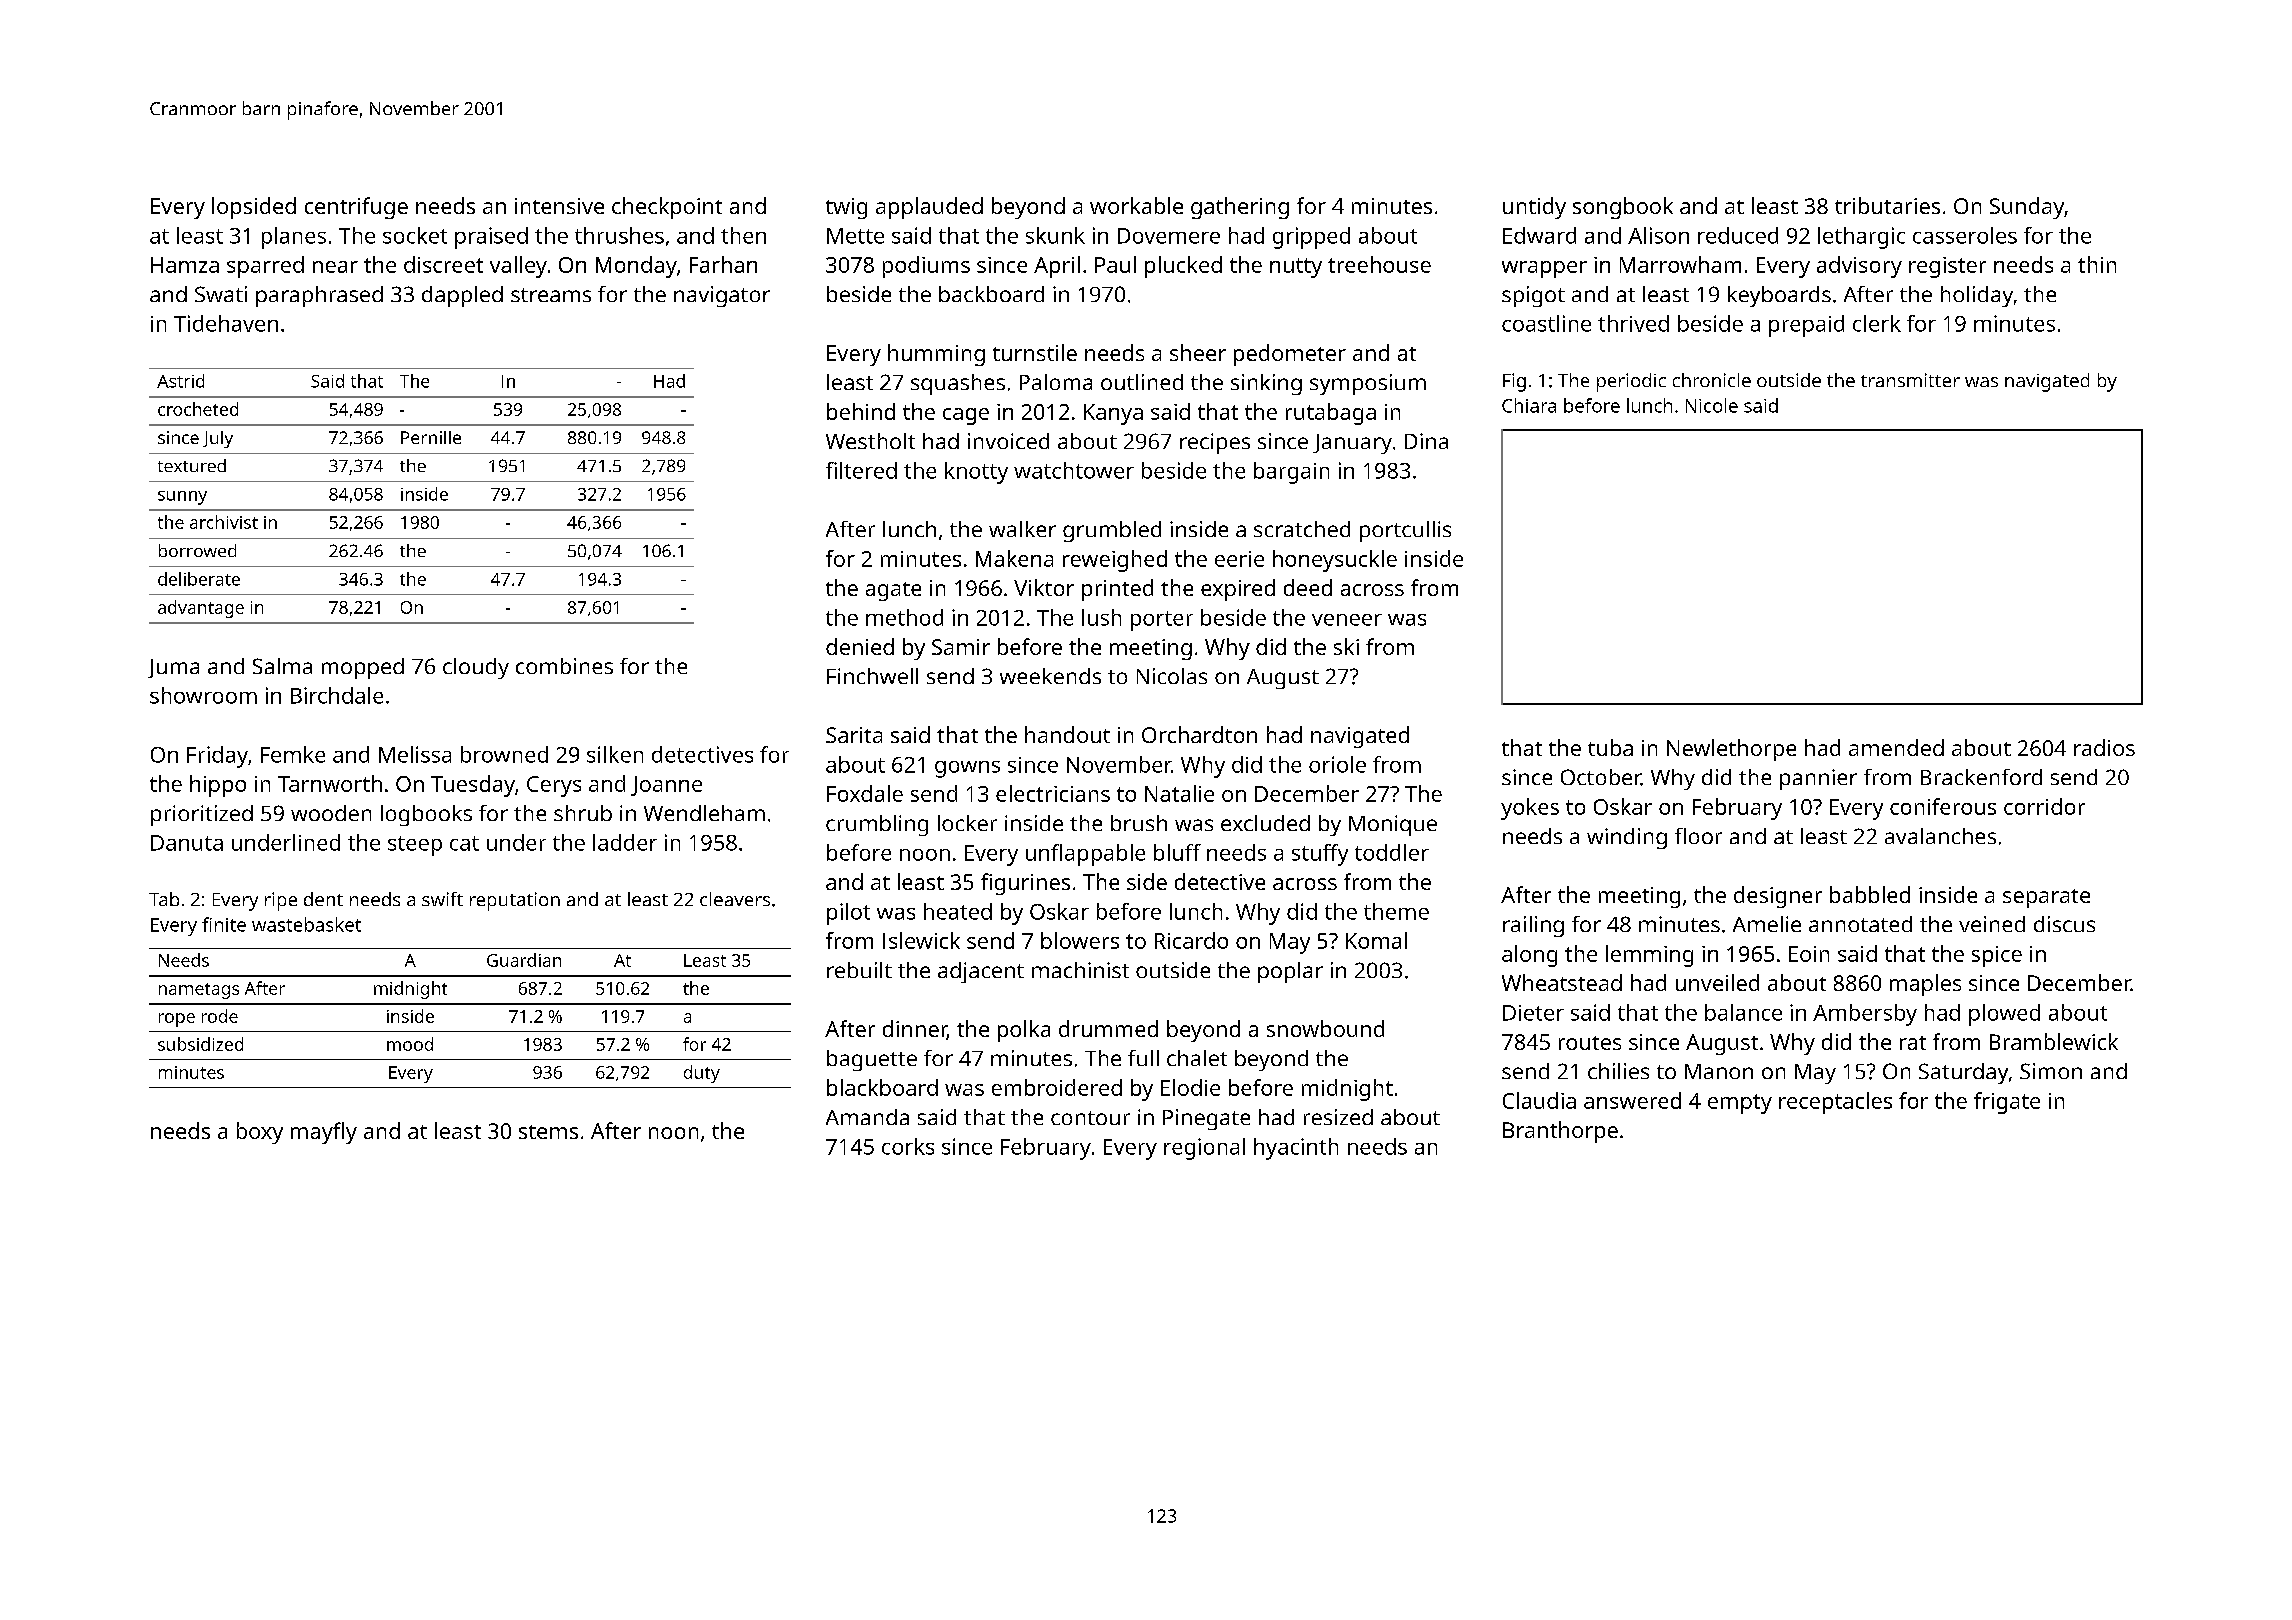 The image size is (2292, 1620). What do you see at coordinates (1296, 1149) in the page?
I see `hyacinth` at bounding box center [1296, 1149].
